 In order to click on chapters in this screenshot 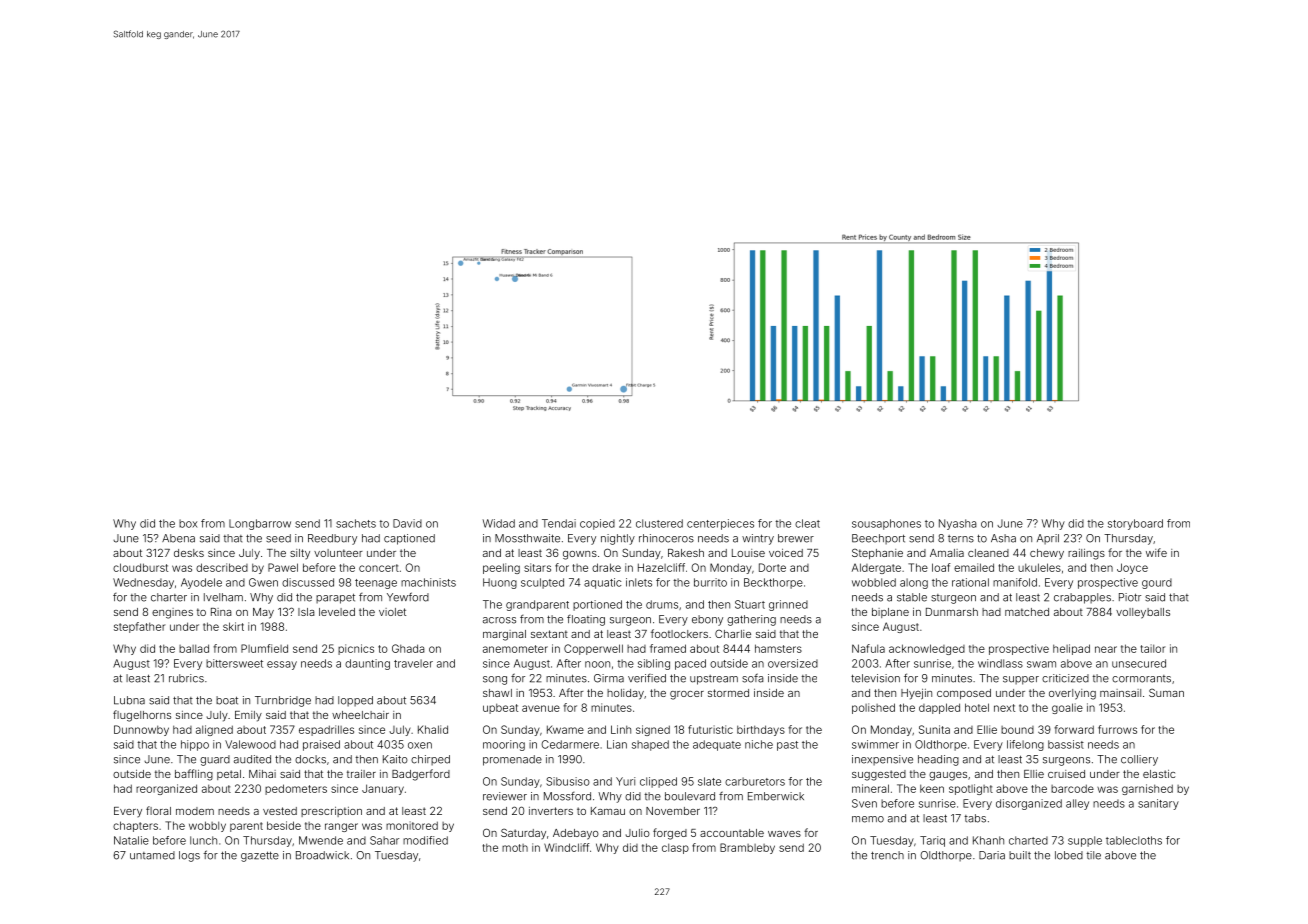, I will do `click(135, 826)`.
